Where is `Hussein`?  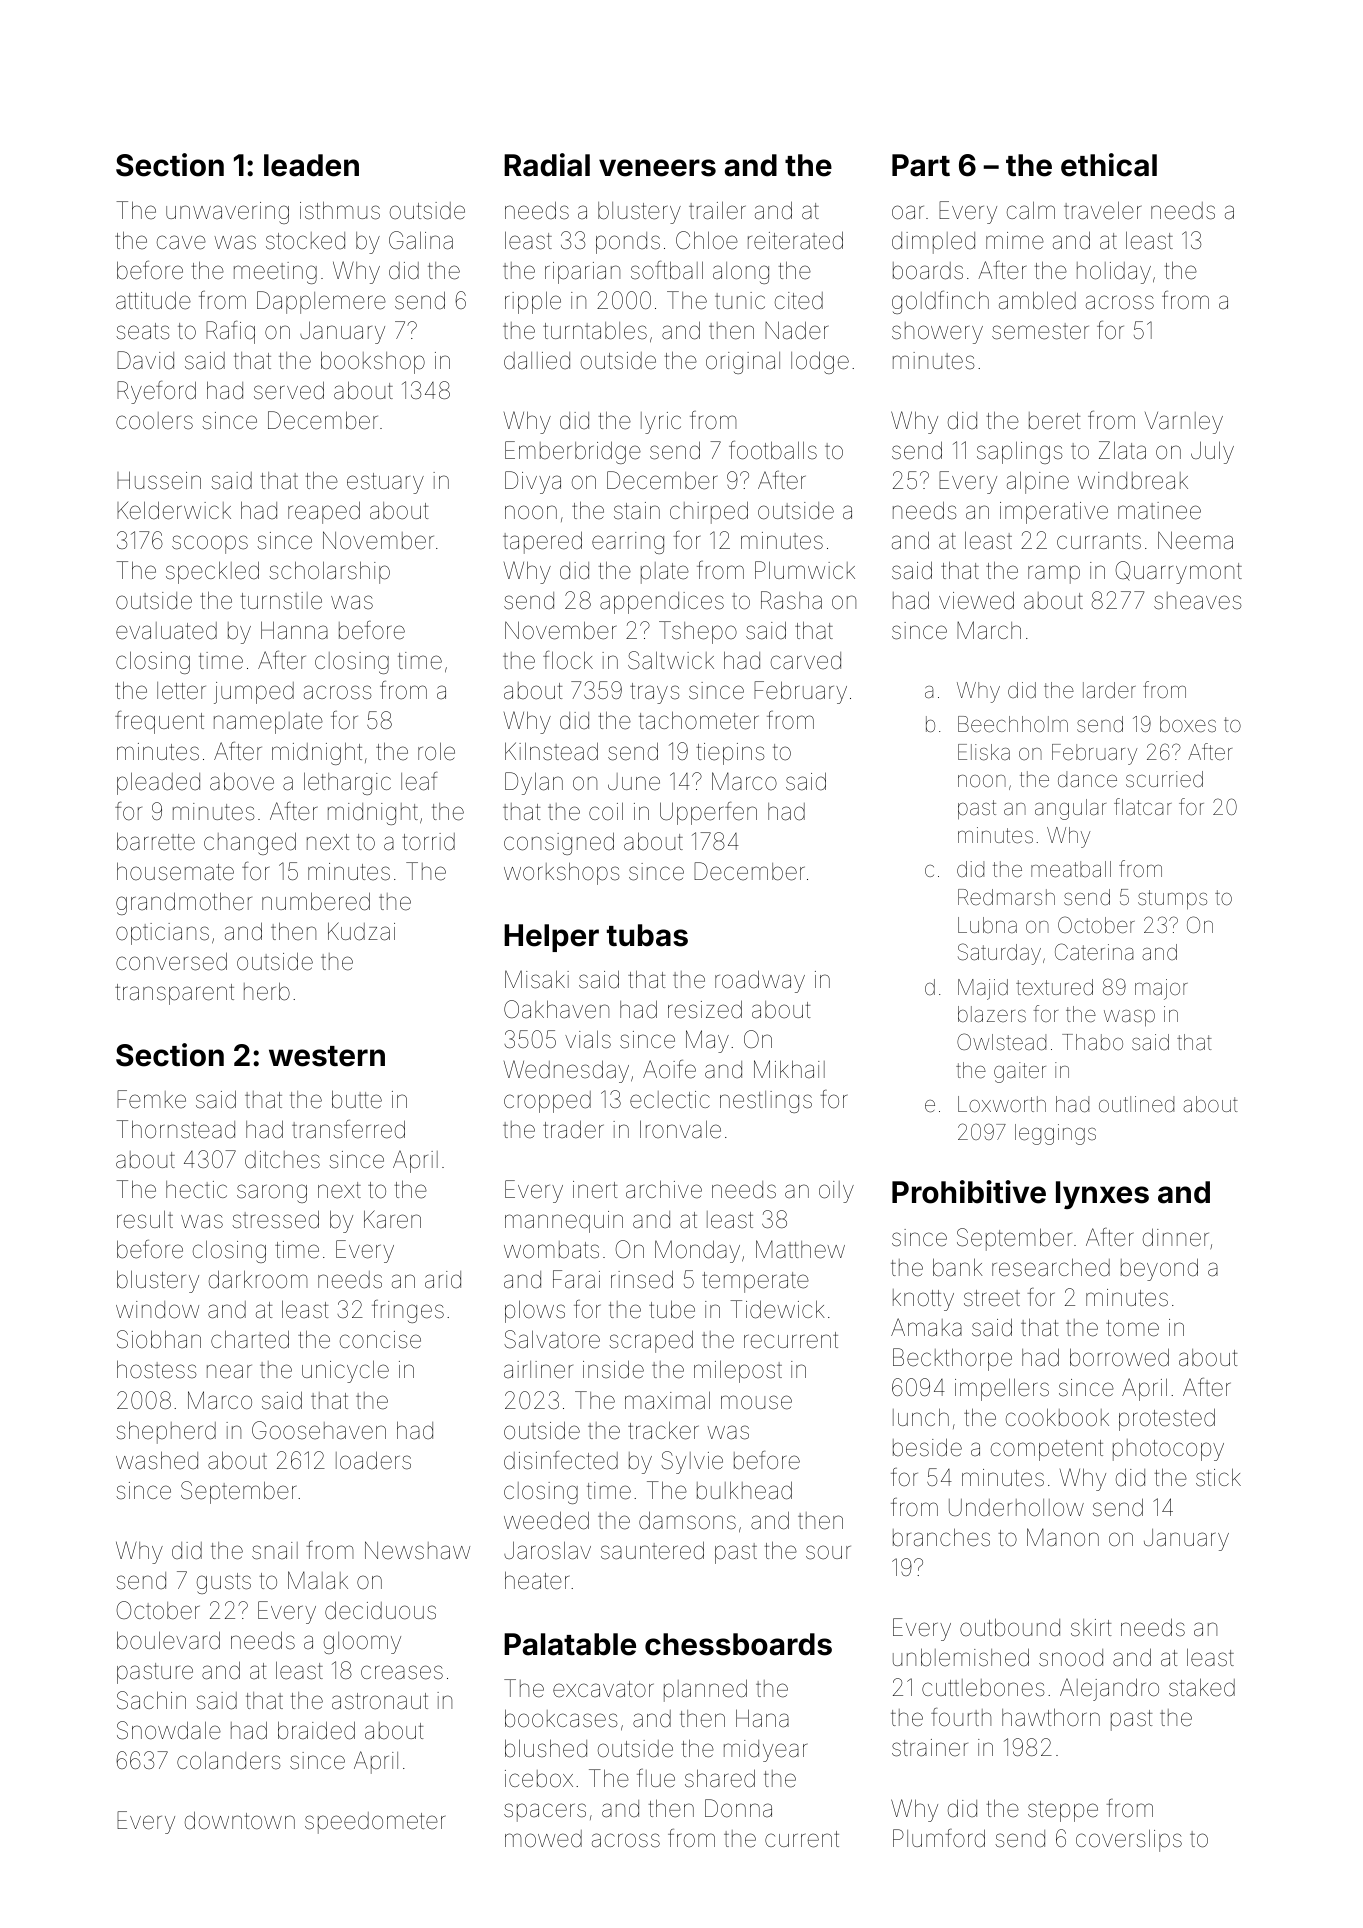 Hussein is located at coordinates (159, 480).
